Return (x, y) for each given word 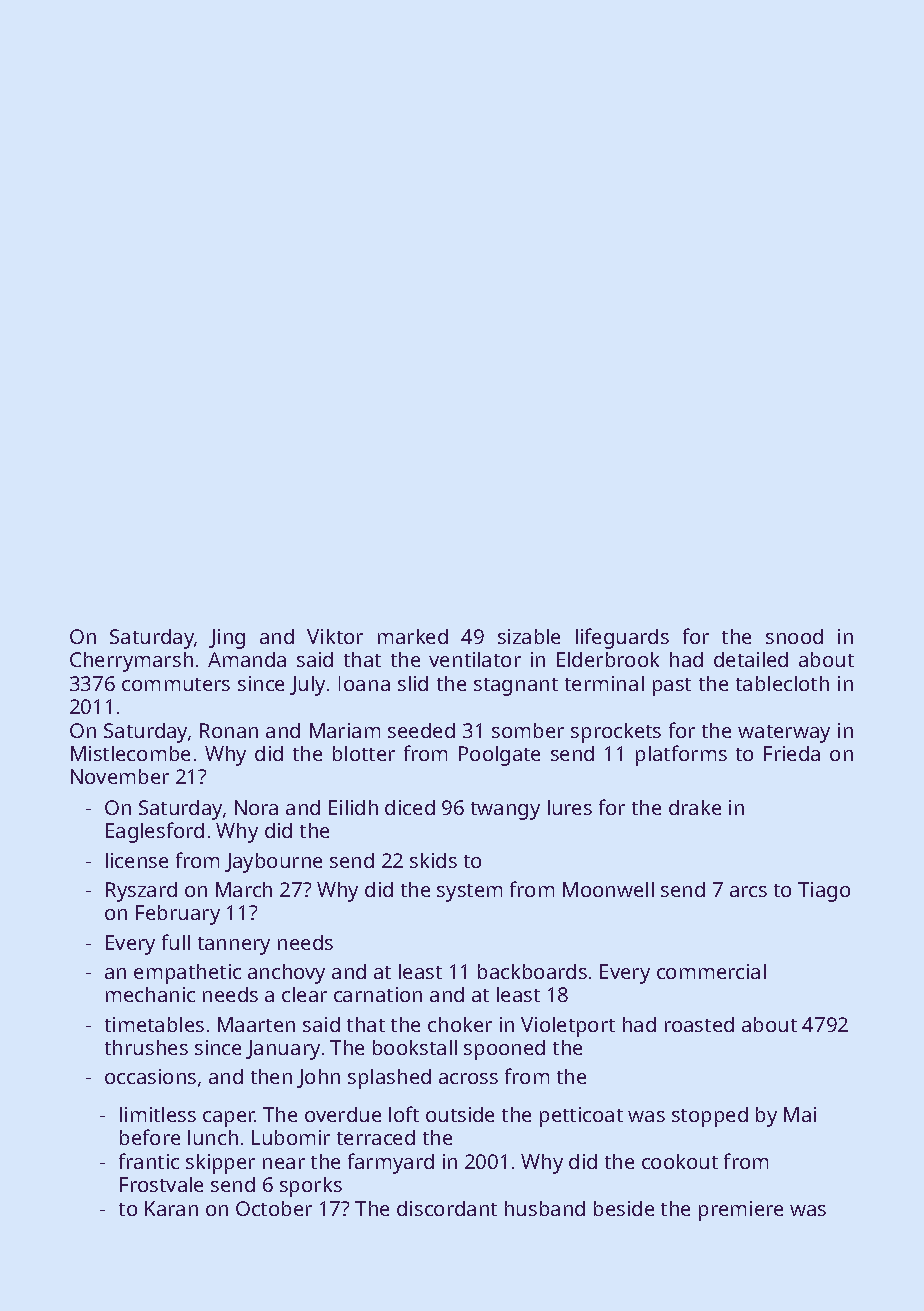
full (176, 942)
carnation (378, 994)
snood (794, 636)
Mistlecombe (130, 753)
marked (413, 636)
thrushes (146, 1047)
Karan (171, 1208)
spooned (504, 1050)
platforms (681, 755)
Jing (227, 639)
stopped (710, 1117)
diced (410, 807)
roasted (699, 1024)
